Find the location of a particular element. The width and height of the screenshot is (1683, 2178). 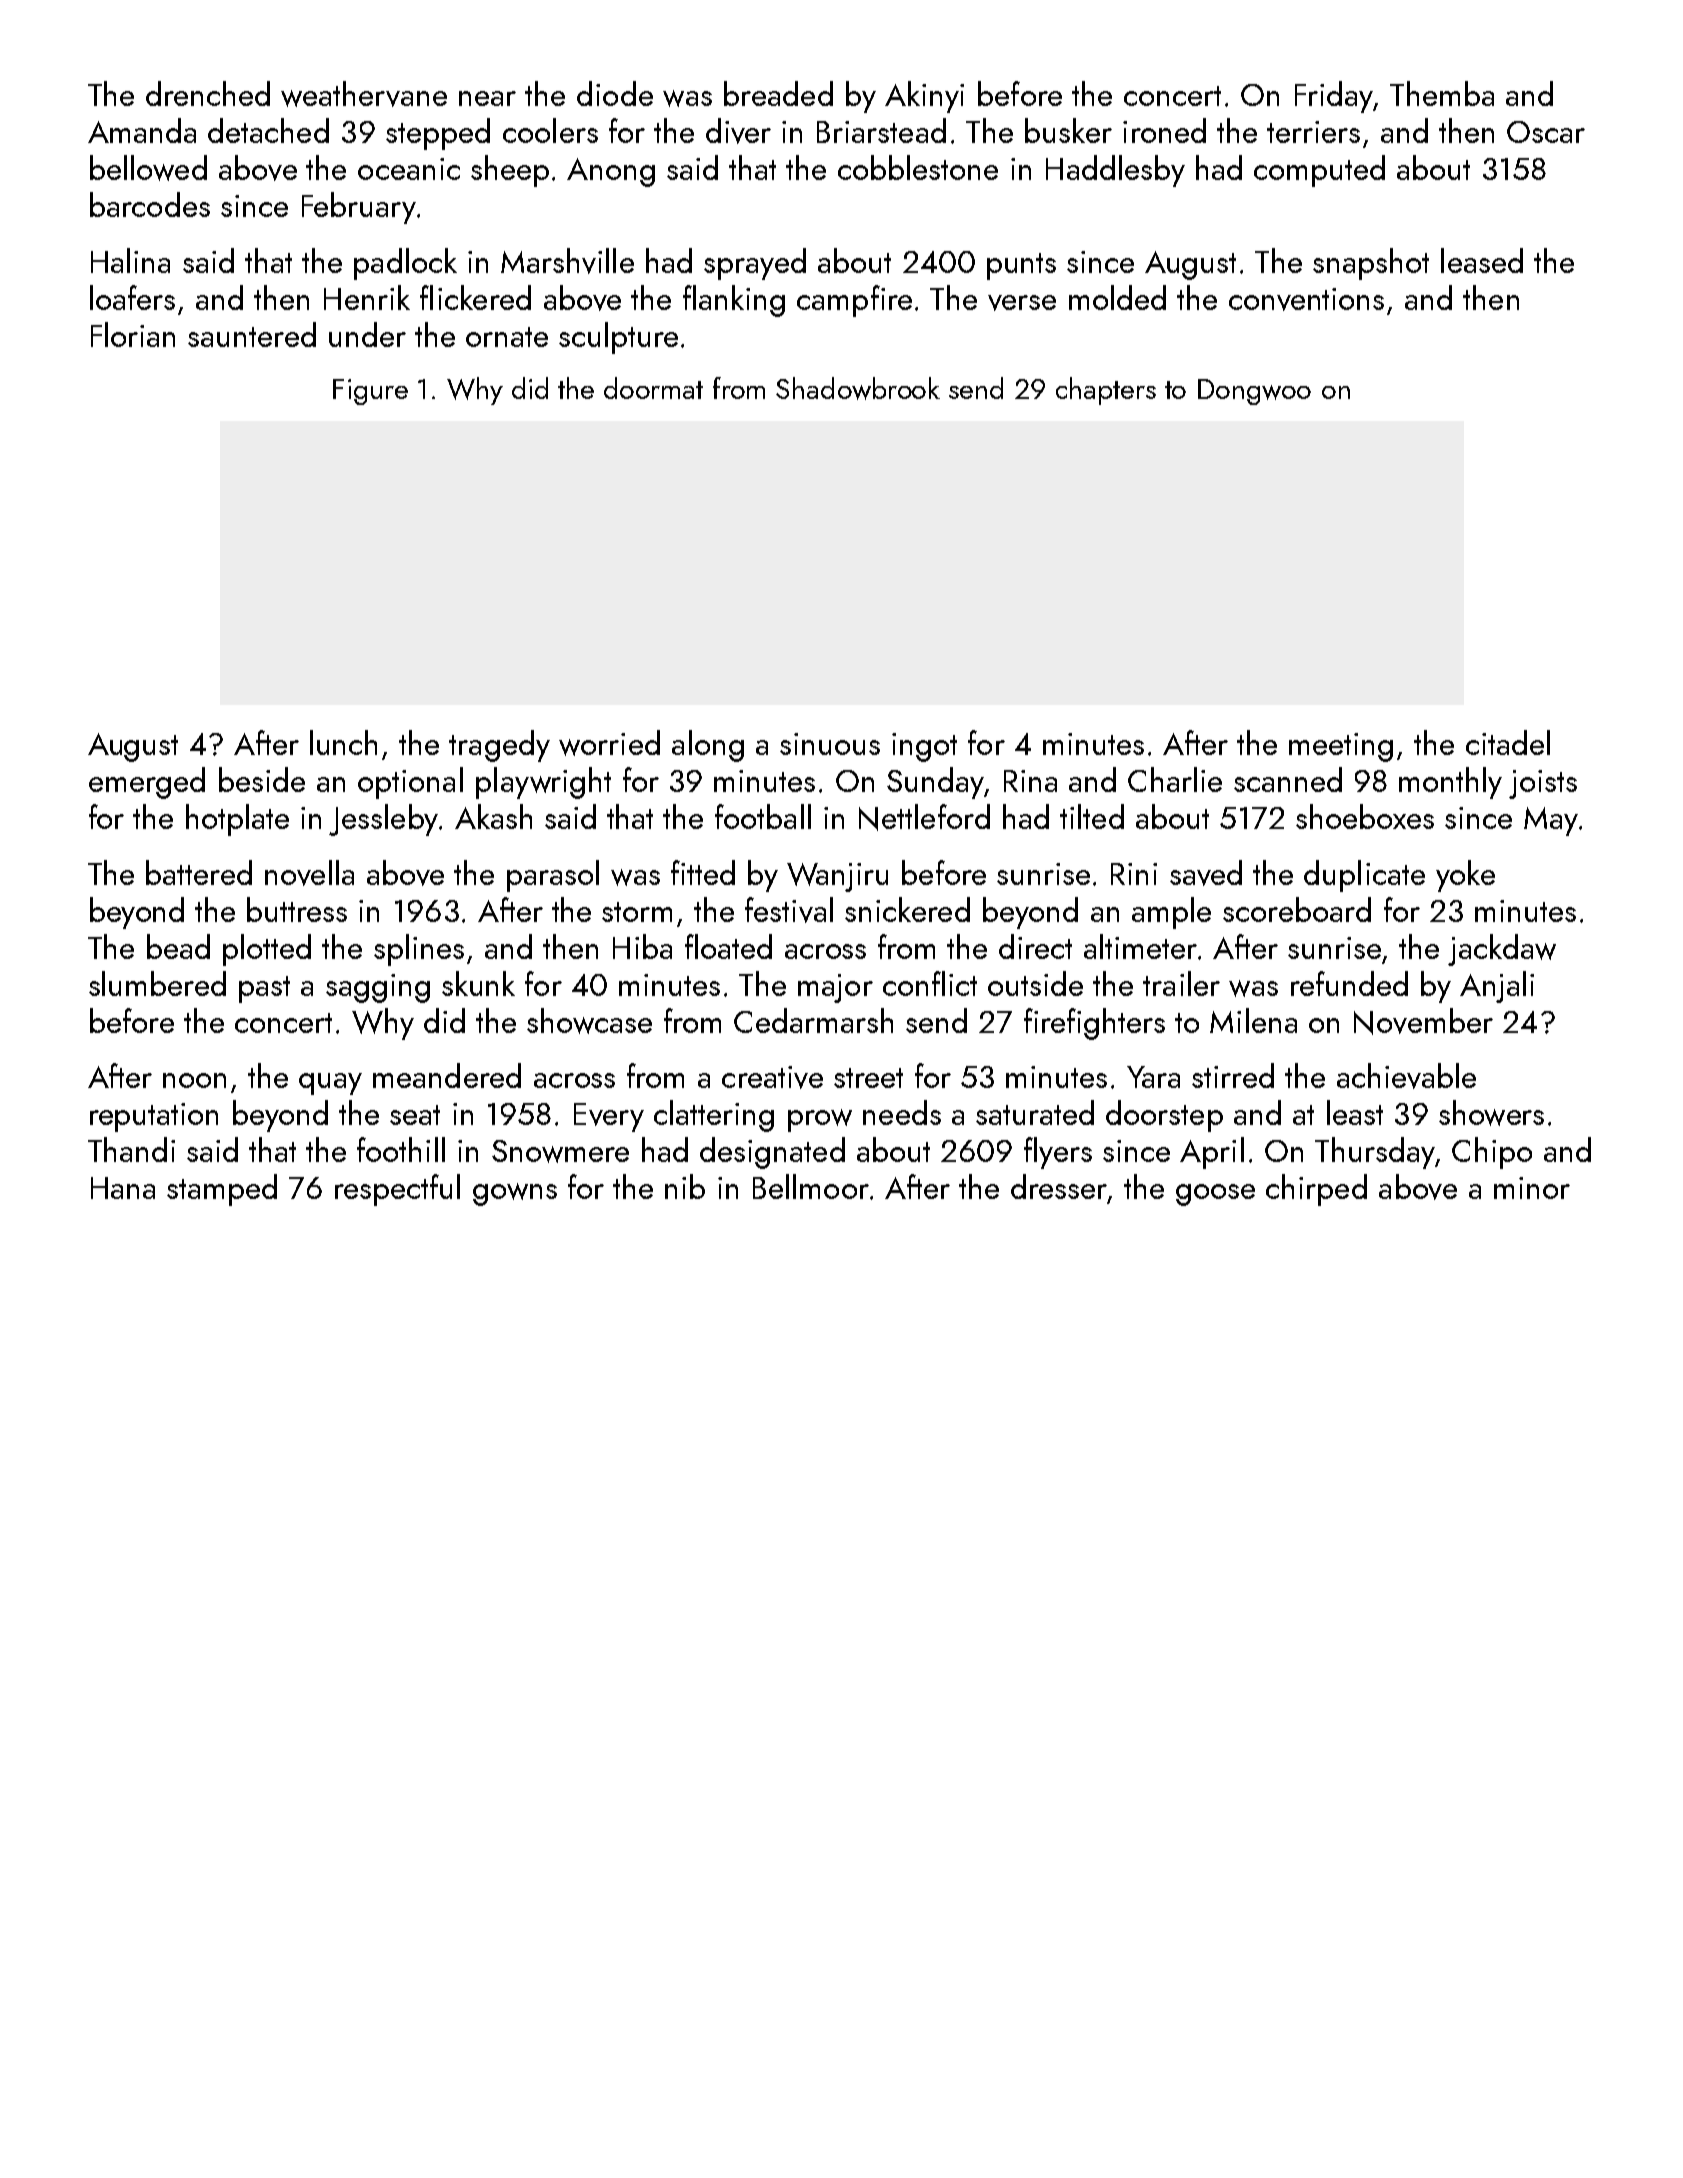

beside is located at coordinates (262, 779).
